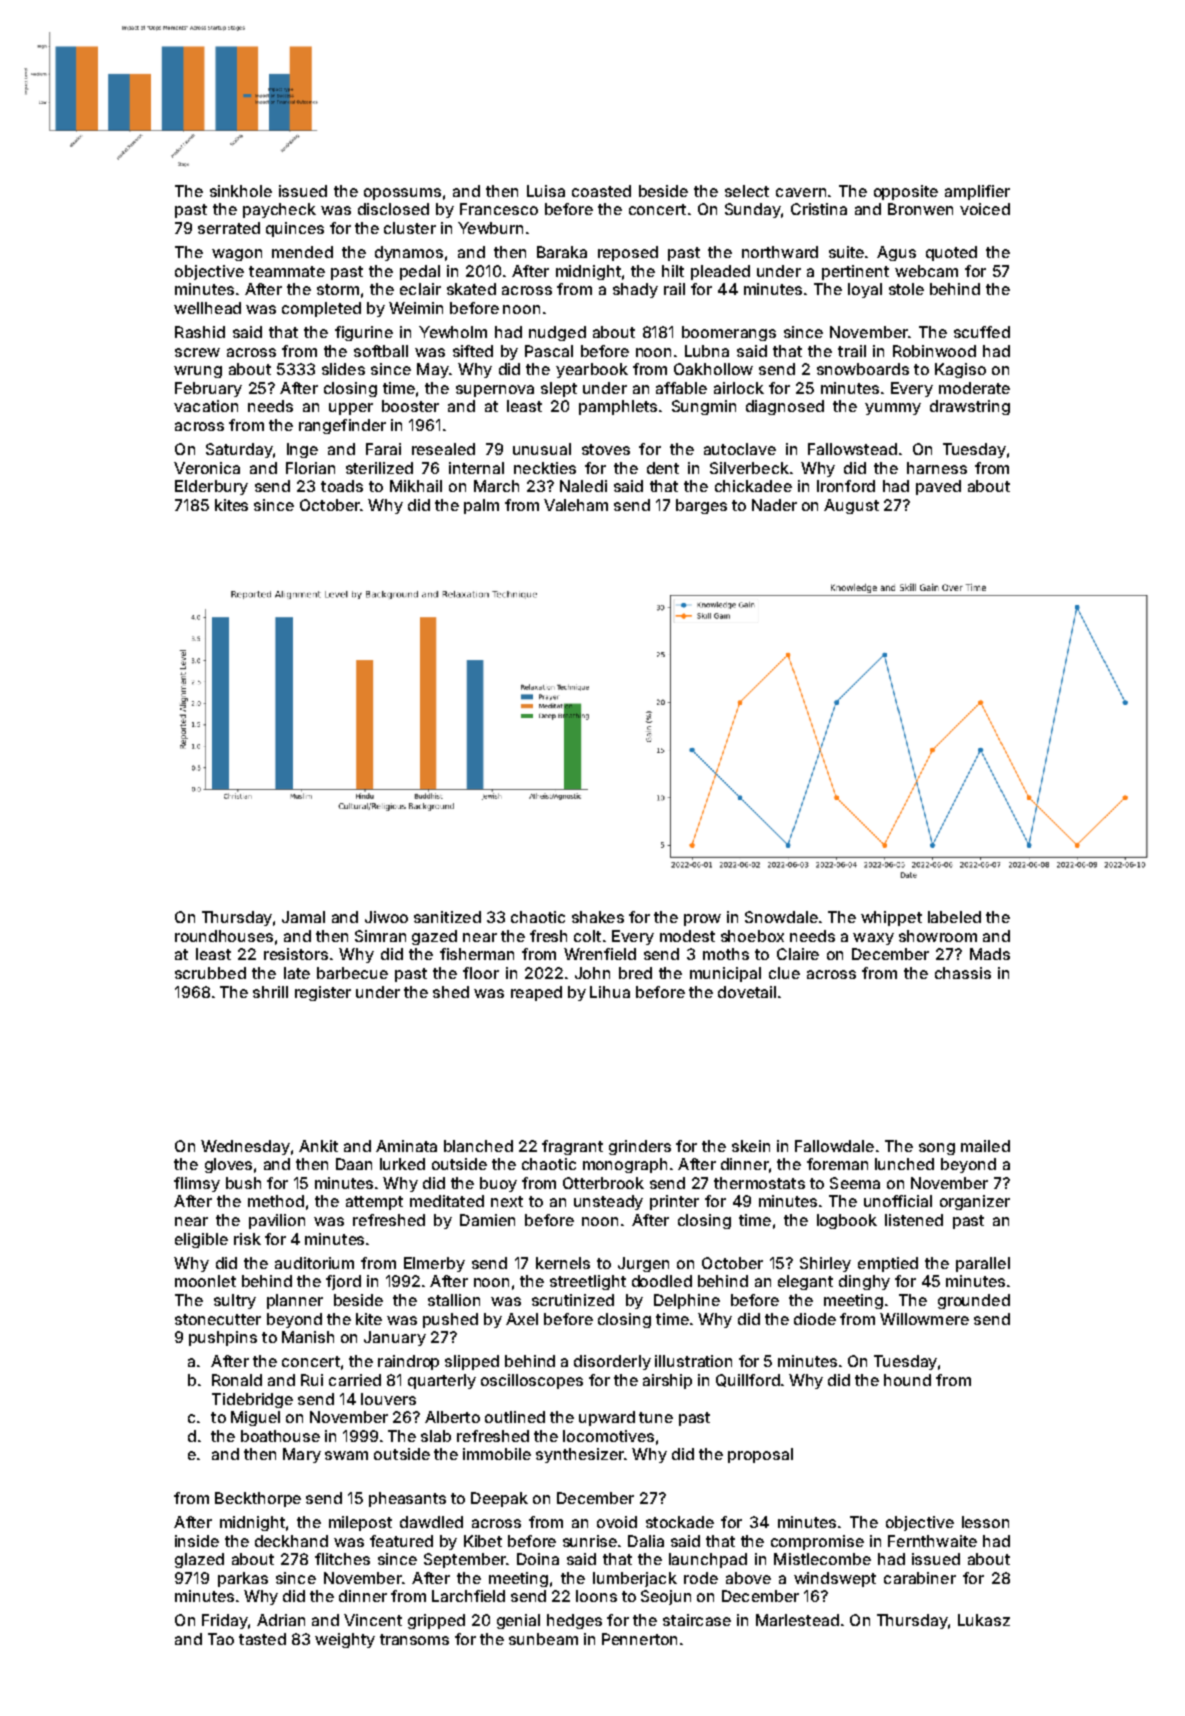 Image resolution: width=1185 pixels, height=1716 pixels. Describe the element at coordinates (797, 1620) in the image. I see `Marlestead` at that location.
